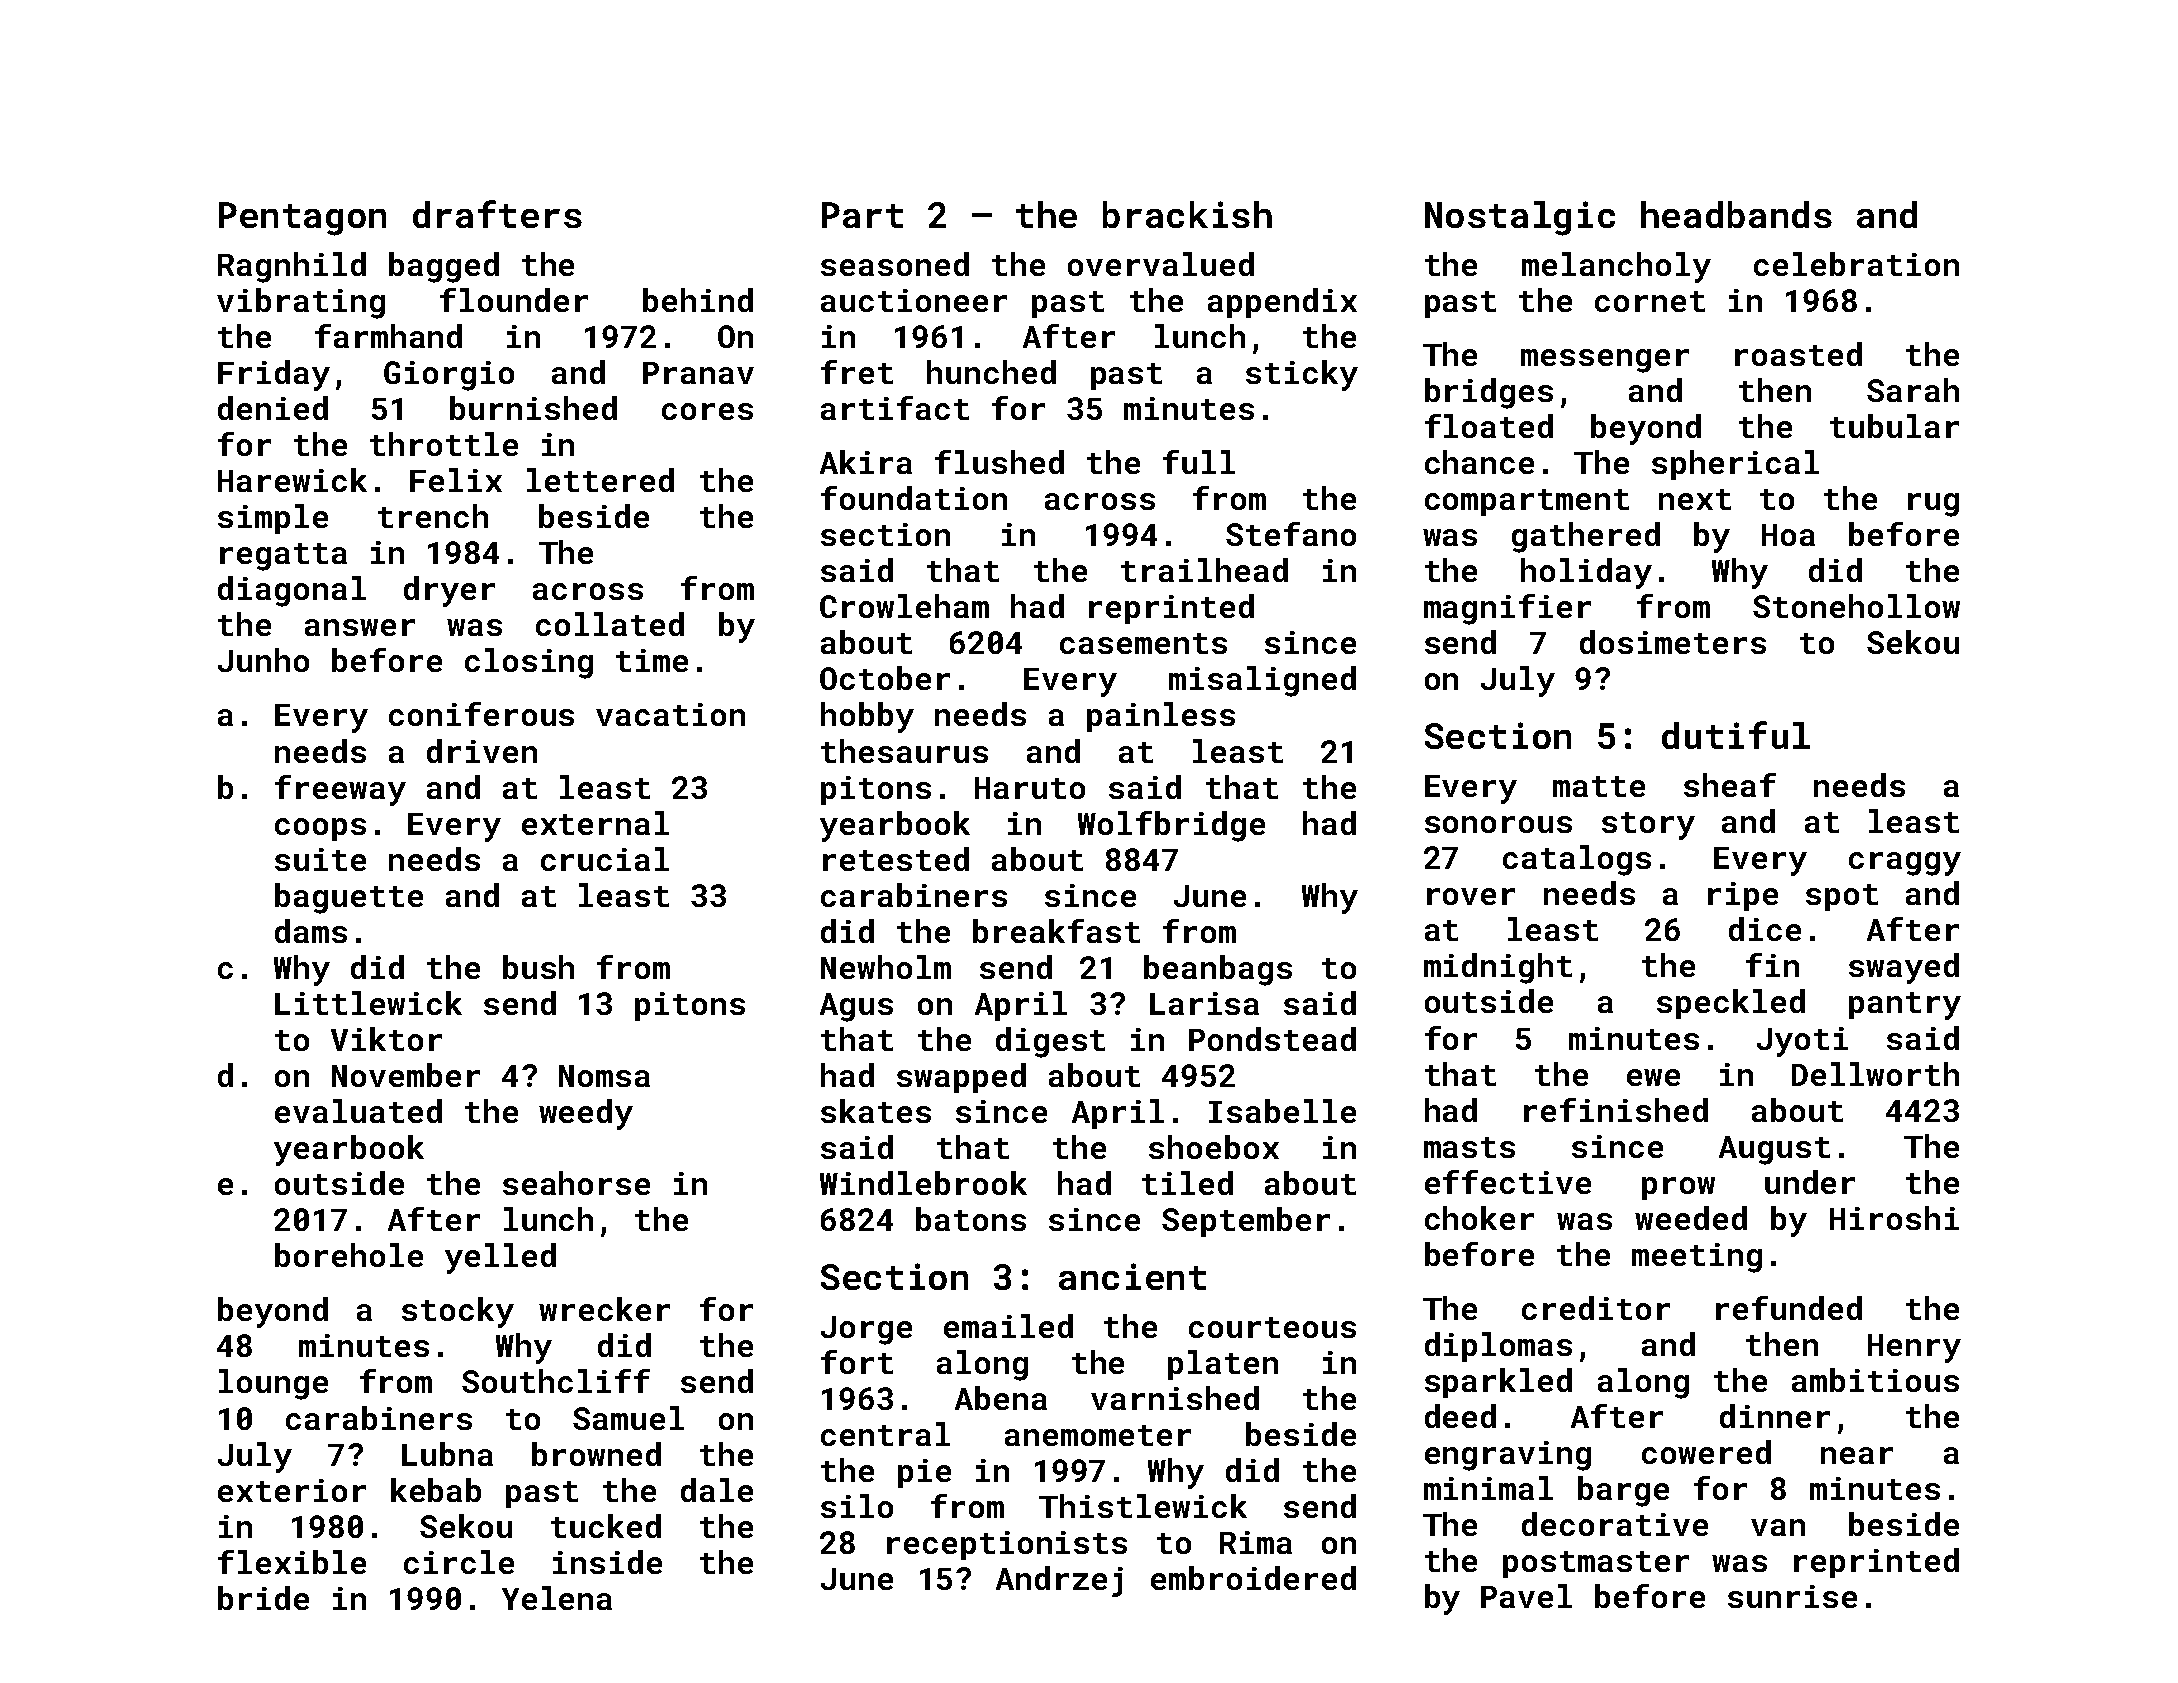 This image has height=1683, width=2178. What do you see at coordinates (533, 408) in the image?
I see `burnished` at bounding box center [533, 408].
